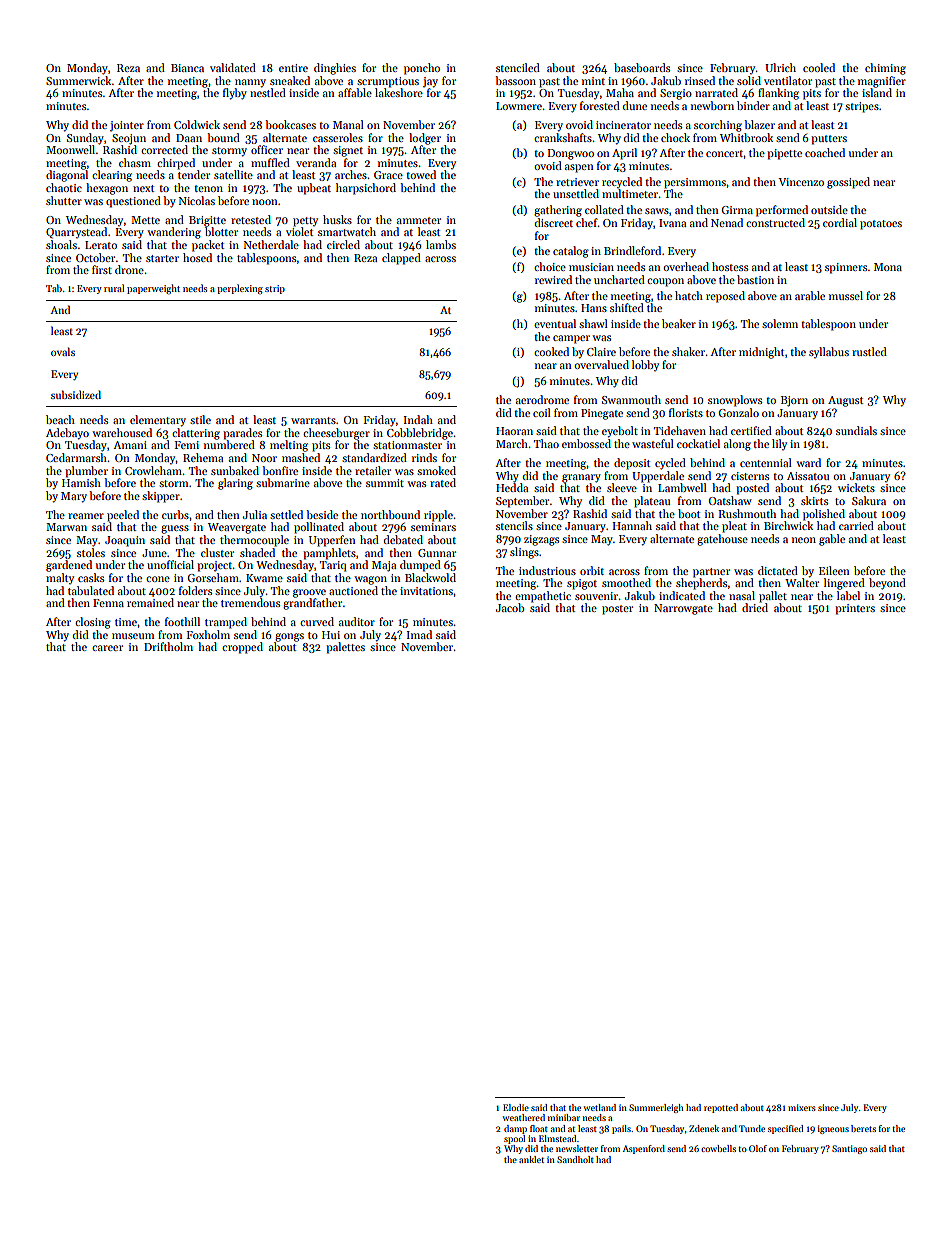 The width and height of the screenshot is (952, 1233). Describe the element at coordinates (802, 1107) in the screenshot. I see `mixers` at that location.
